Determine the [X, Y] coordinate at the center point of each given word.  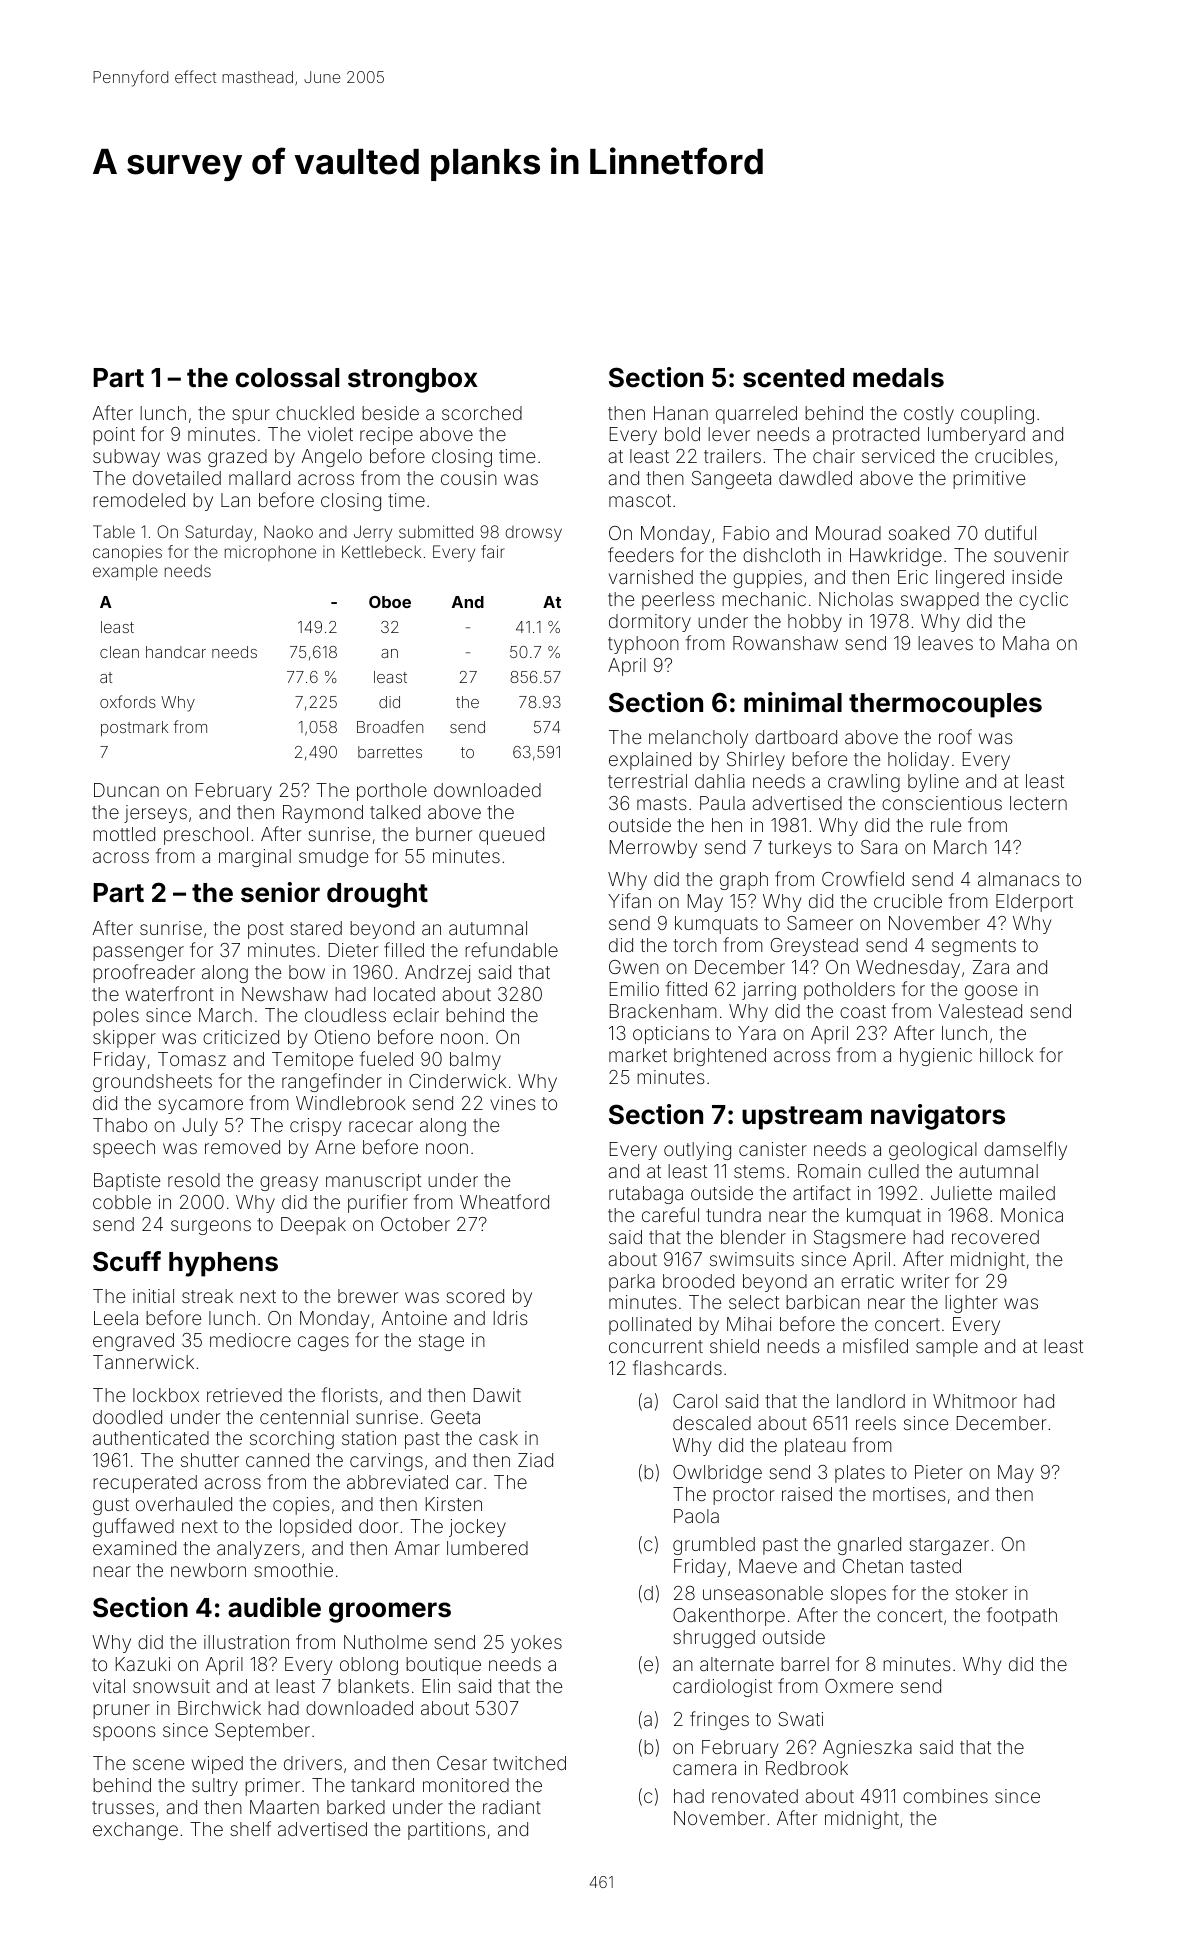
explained [650, 761]
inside [1037, 577]
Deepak [313, 1226]
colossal [287, 378]
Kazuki [143, 1664]
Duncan [126, 790]
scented [793, 378]
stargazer [949, 1546]
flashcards [677, 1367]
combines [945, 1796]
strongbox [413, 380]
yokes [536, 1644]
